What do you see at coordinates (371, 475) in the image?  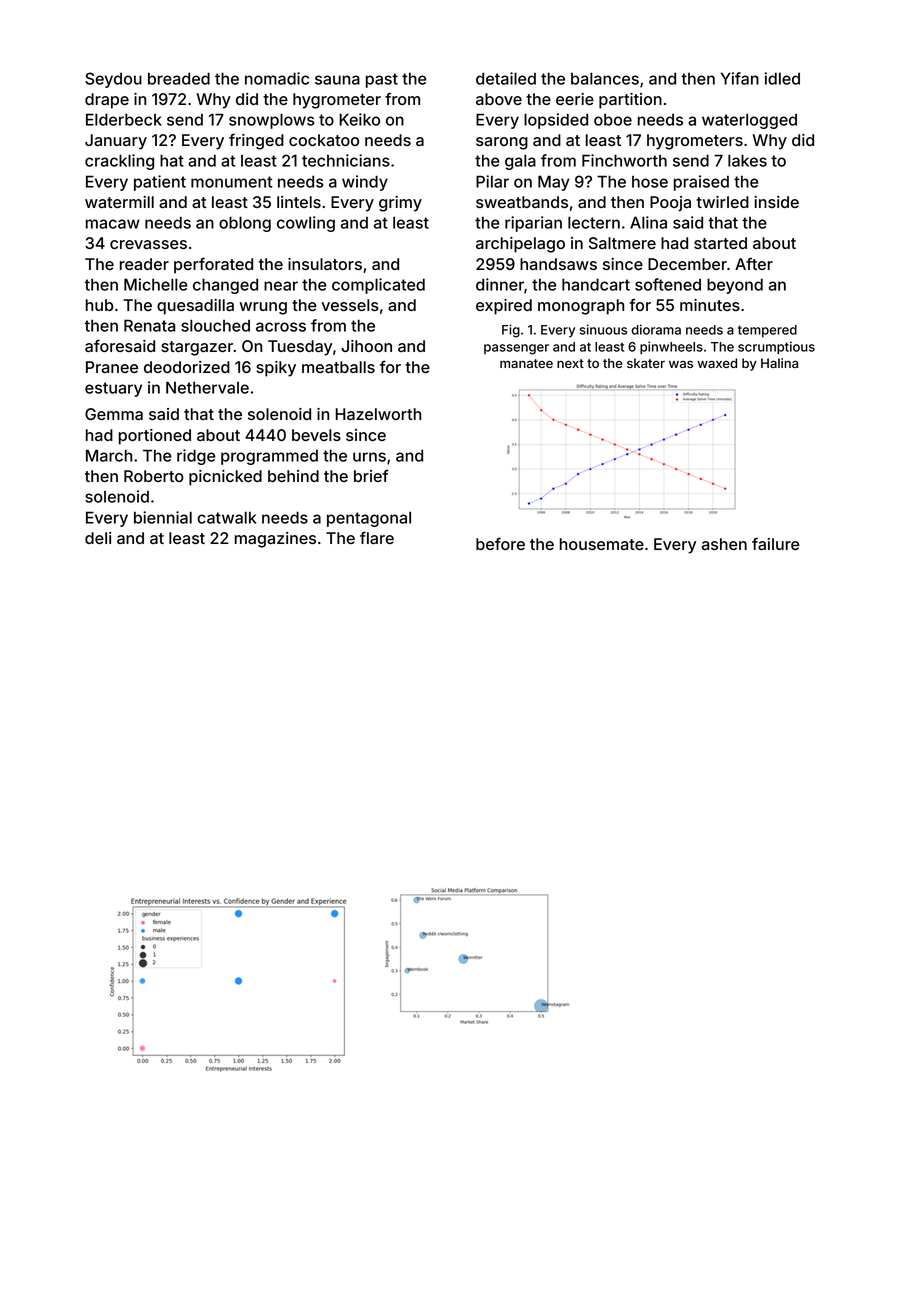 I see `brief` at bounding box center [371, 475].
